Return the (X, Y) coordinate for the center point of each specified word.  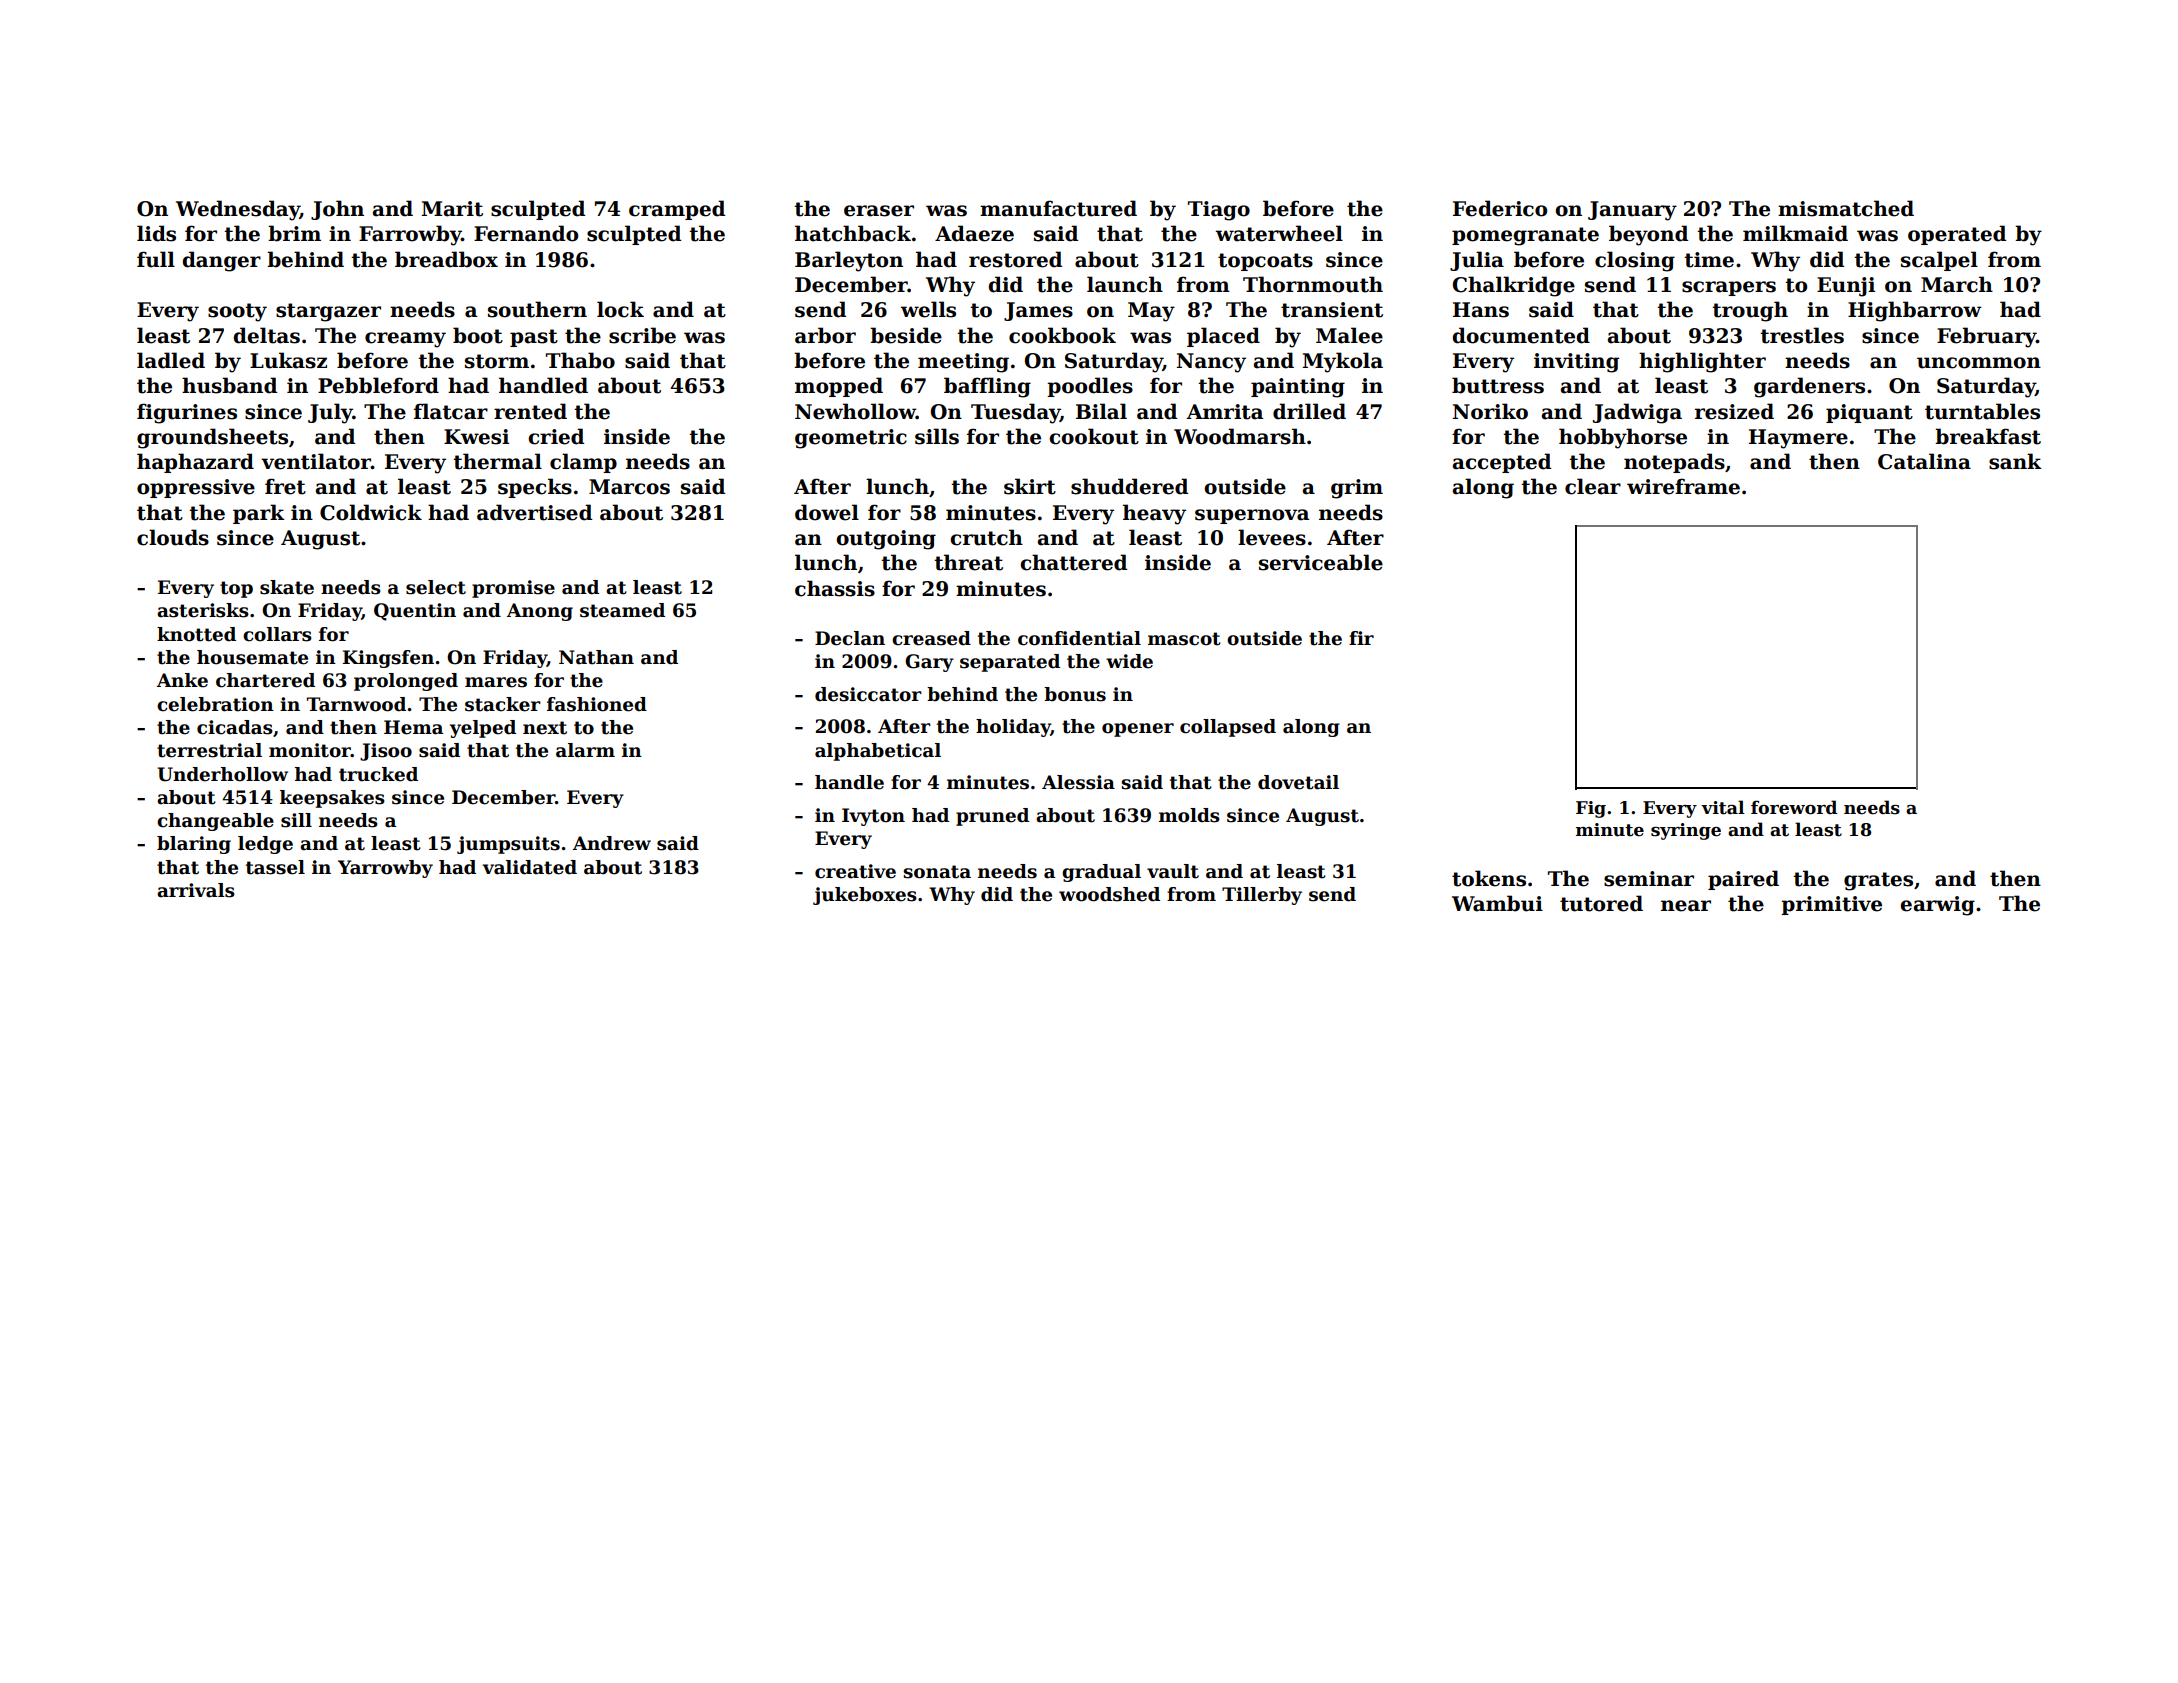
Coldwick (371, 512)
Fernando (526, 233)
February (1986, 337)
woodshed (1109, 894)
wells (928, 309)
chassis (835, 588)
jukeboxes (865, 896)
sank (2015, 461)
